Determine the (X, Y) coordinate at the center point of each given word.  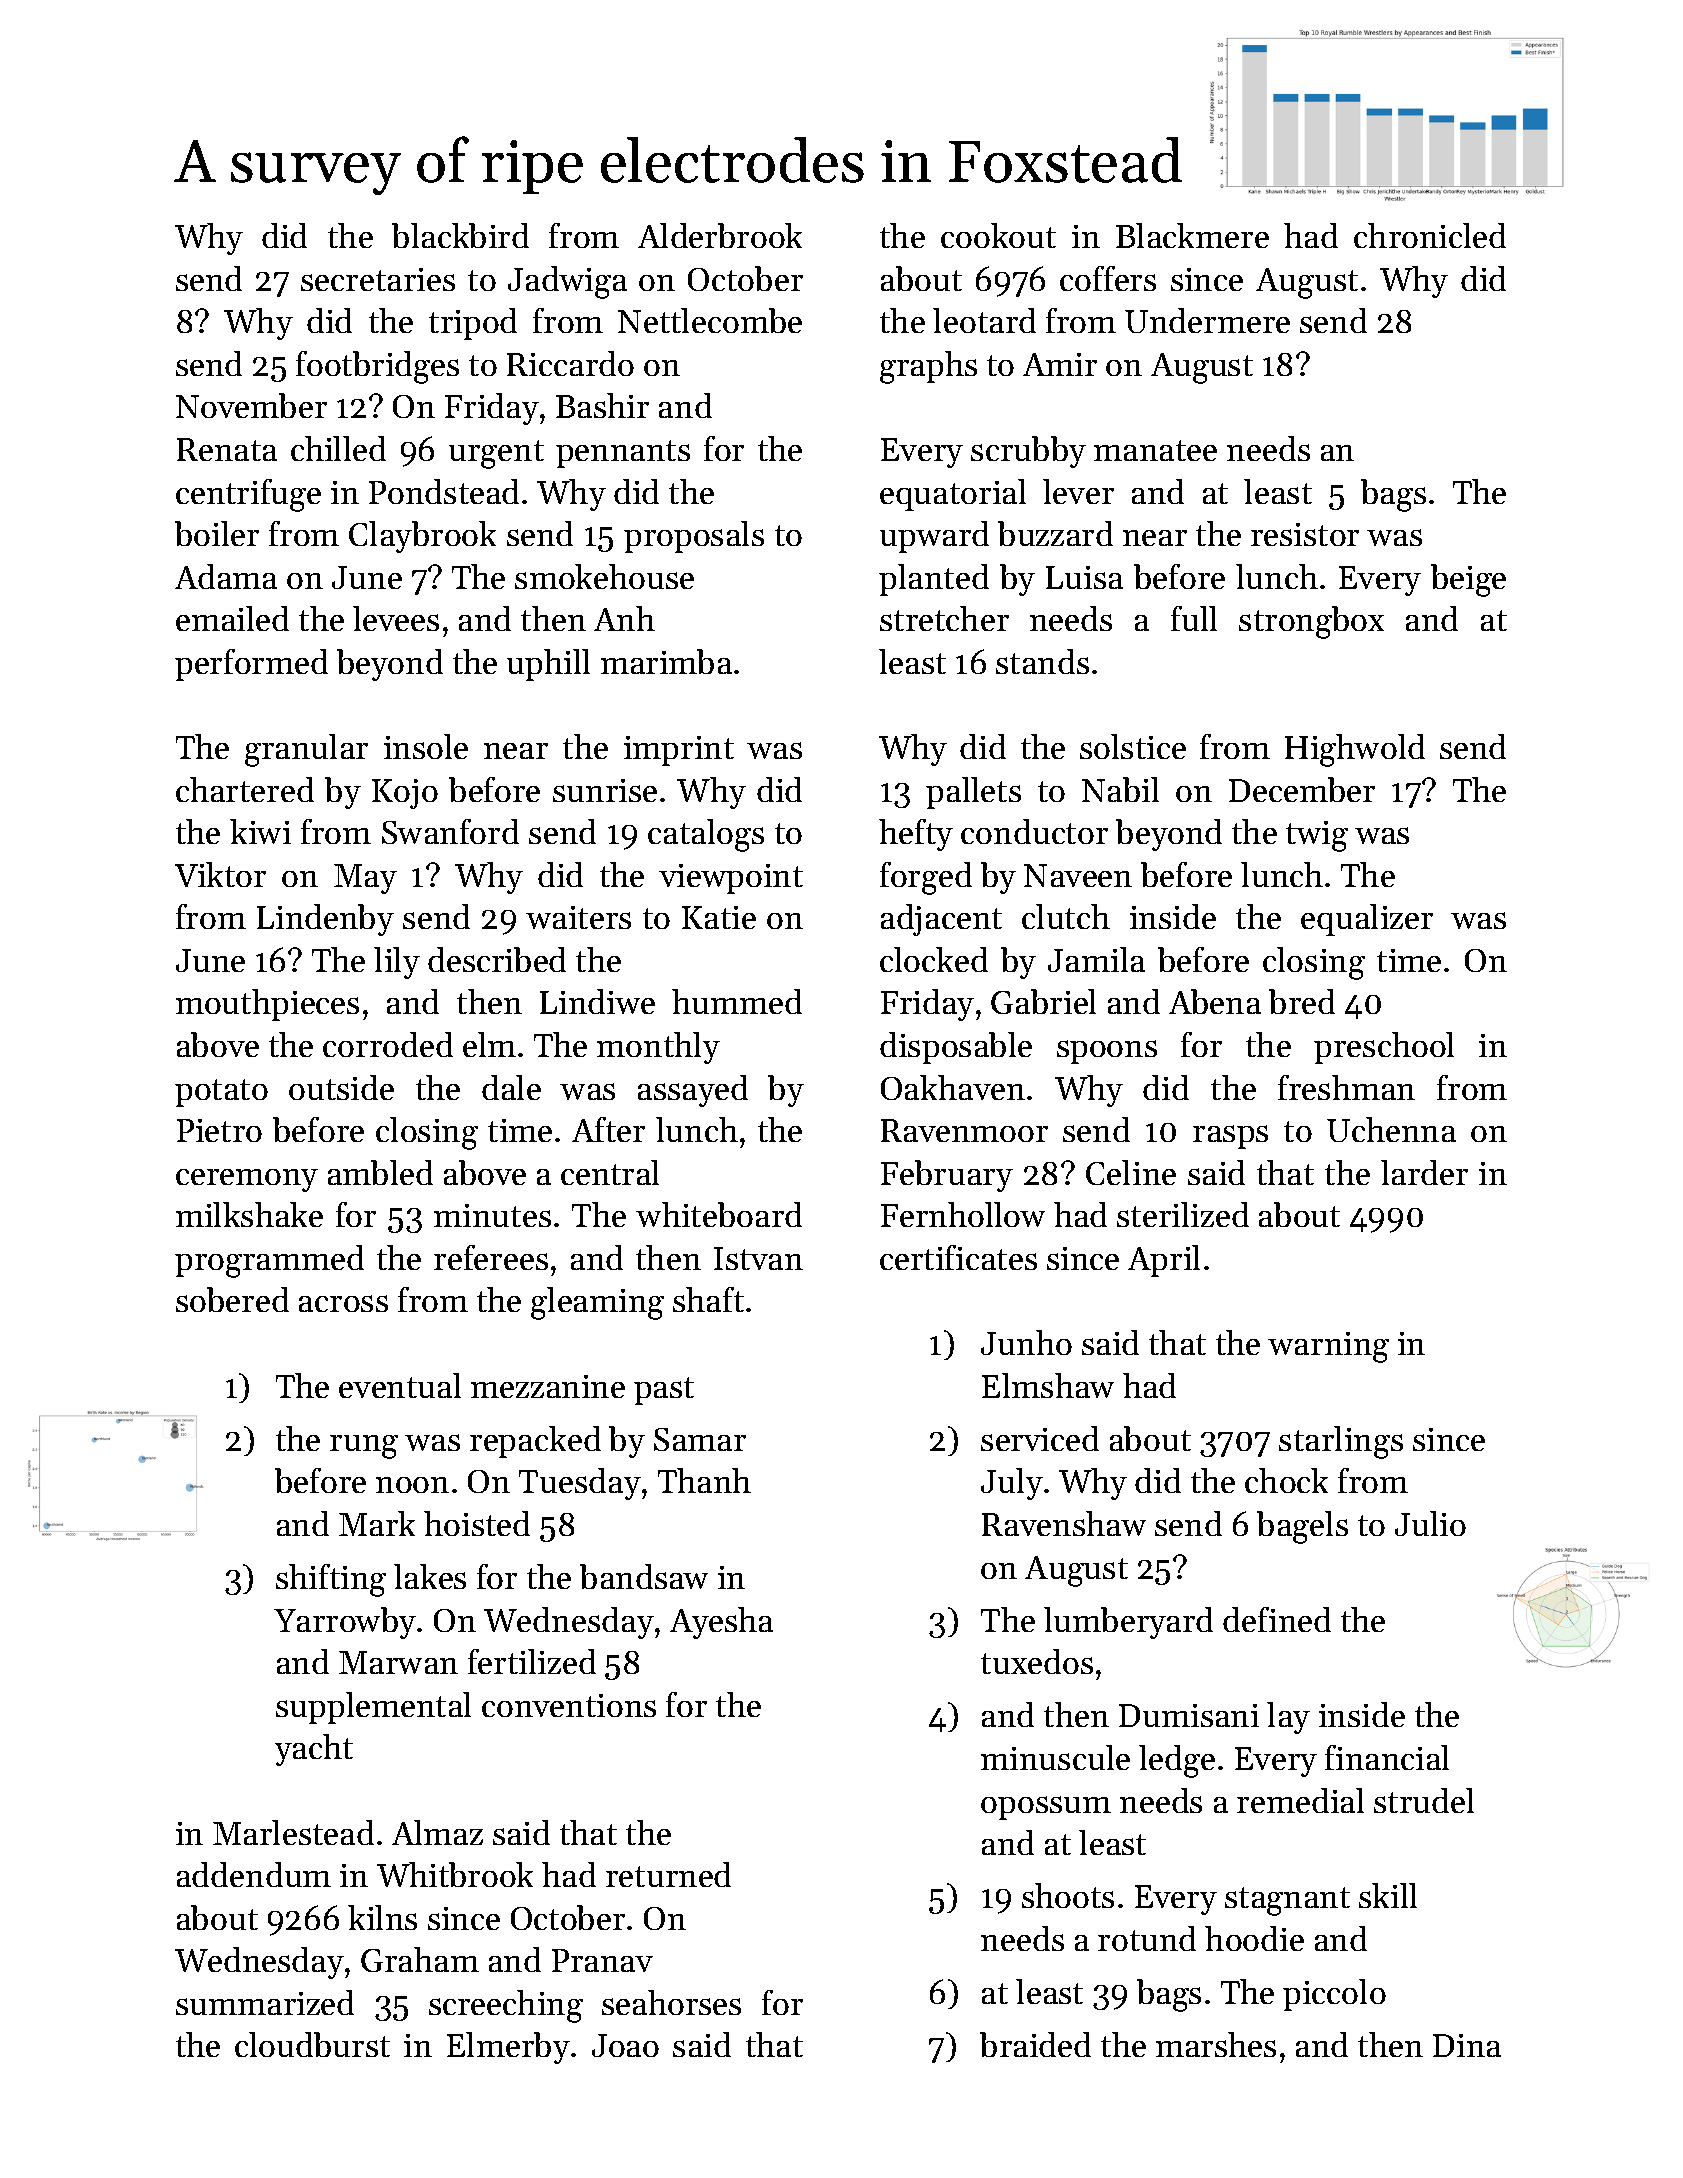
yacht (314, 1750)
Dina (1467, 2045)
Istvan (758, 1258)
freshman (1346, 1087)
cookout (998, 235)
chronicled (1430, 235)
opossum (1046, 1808)
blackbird (460, 235)
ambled (380, 1172)
